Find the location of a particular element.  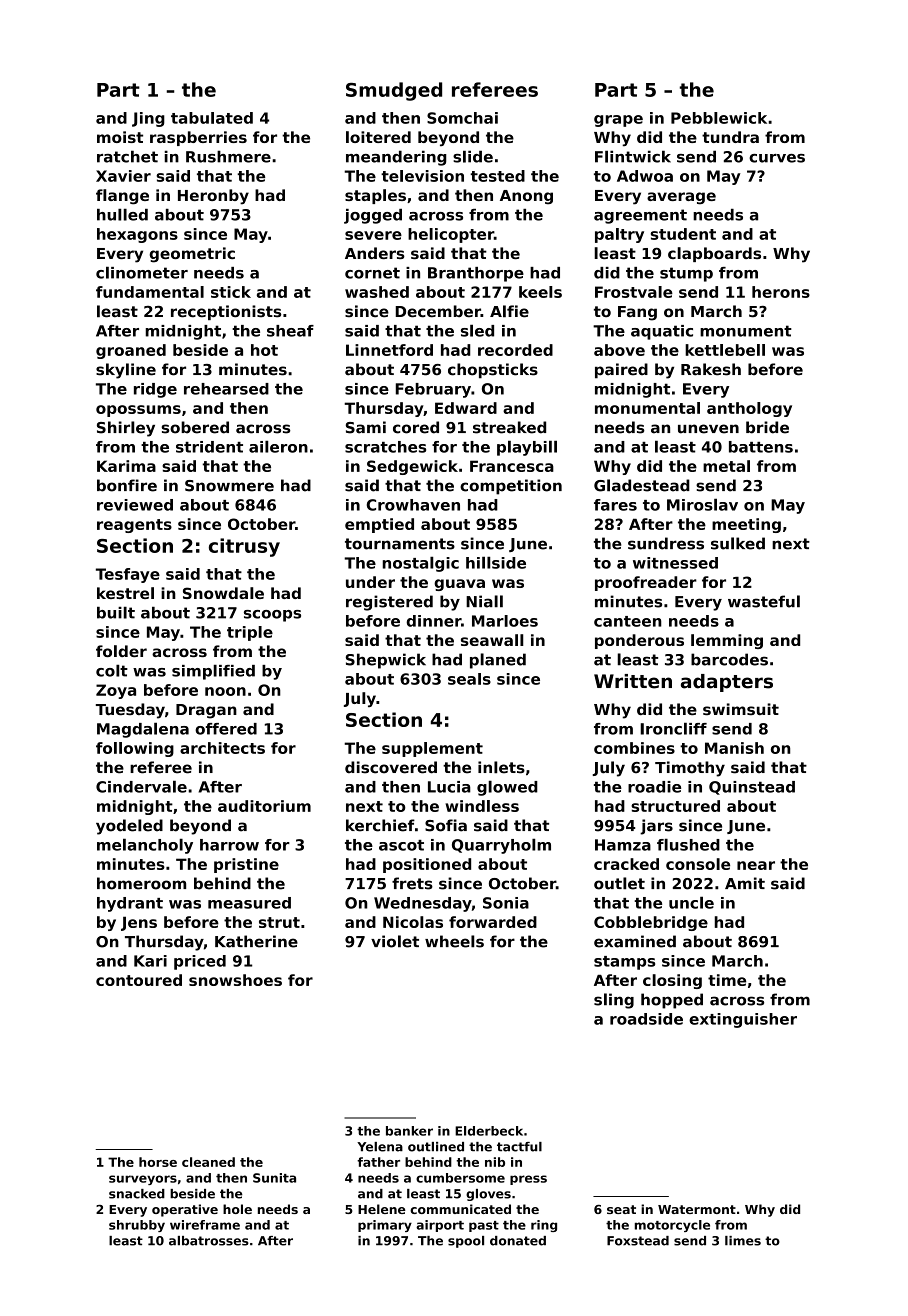

snowshoes is located at coordinates (235, 980).
